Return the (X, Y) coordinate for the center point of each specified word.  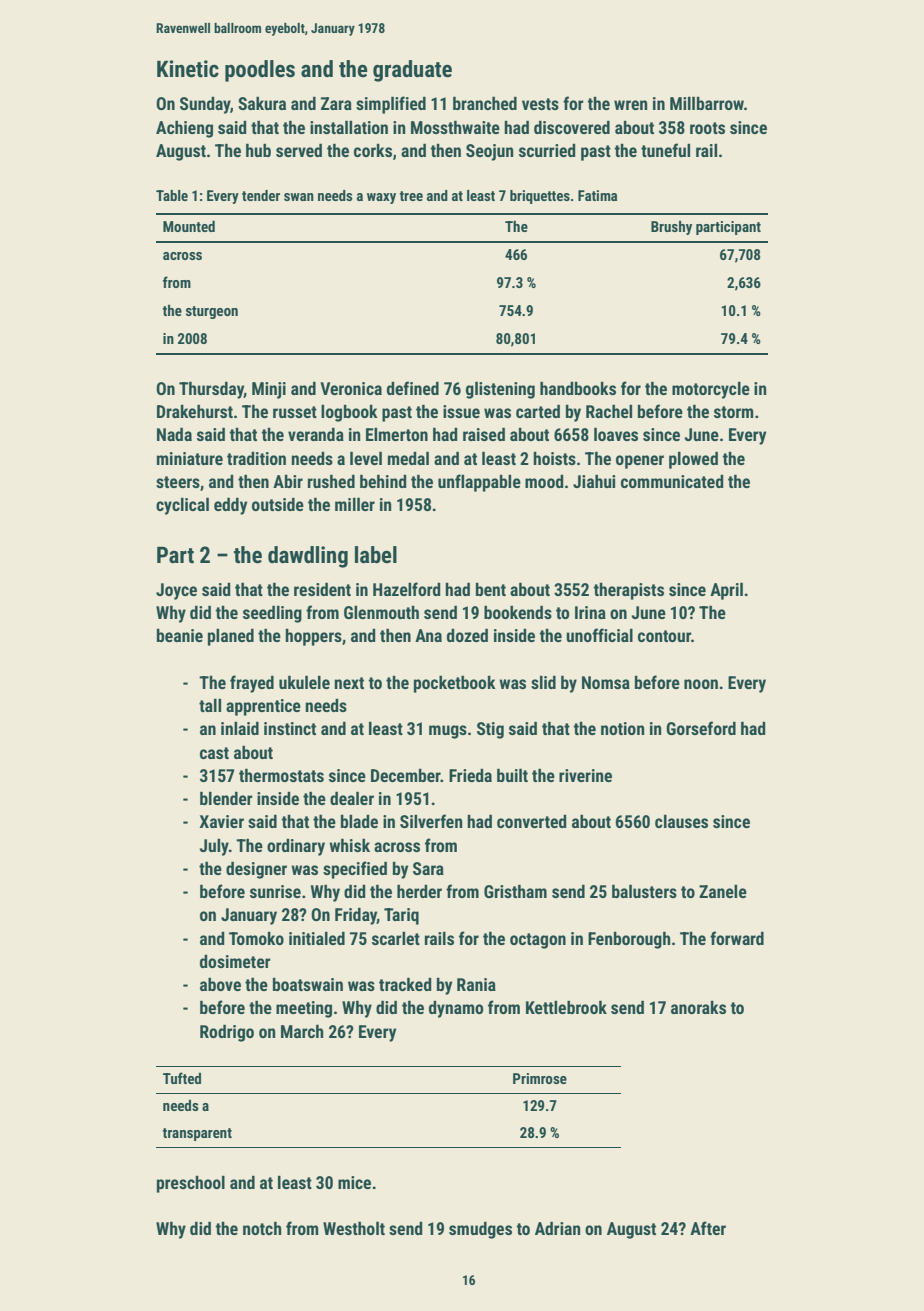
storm (734, 412)
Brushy (671, 228)
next (349, 683)
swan (299, 197)
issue (461, 411)
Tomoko (256, 938)
